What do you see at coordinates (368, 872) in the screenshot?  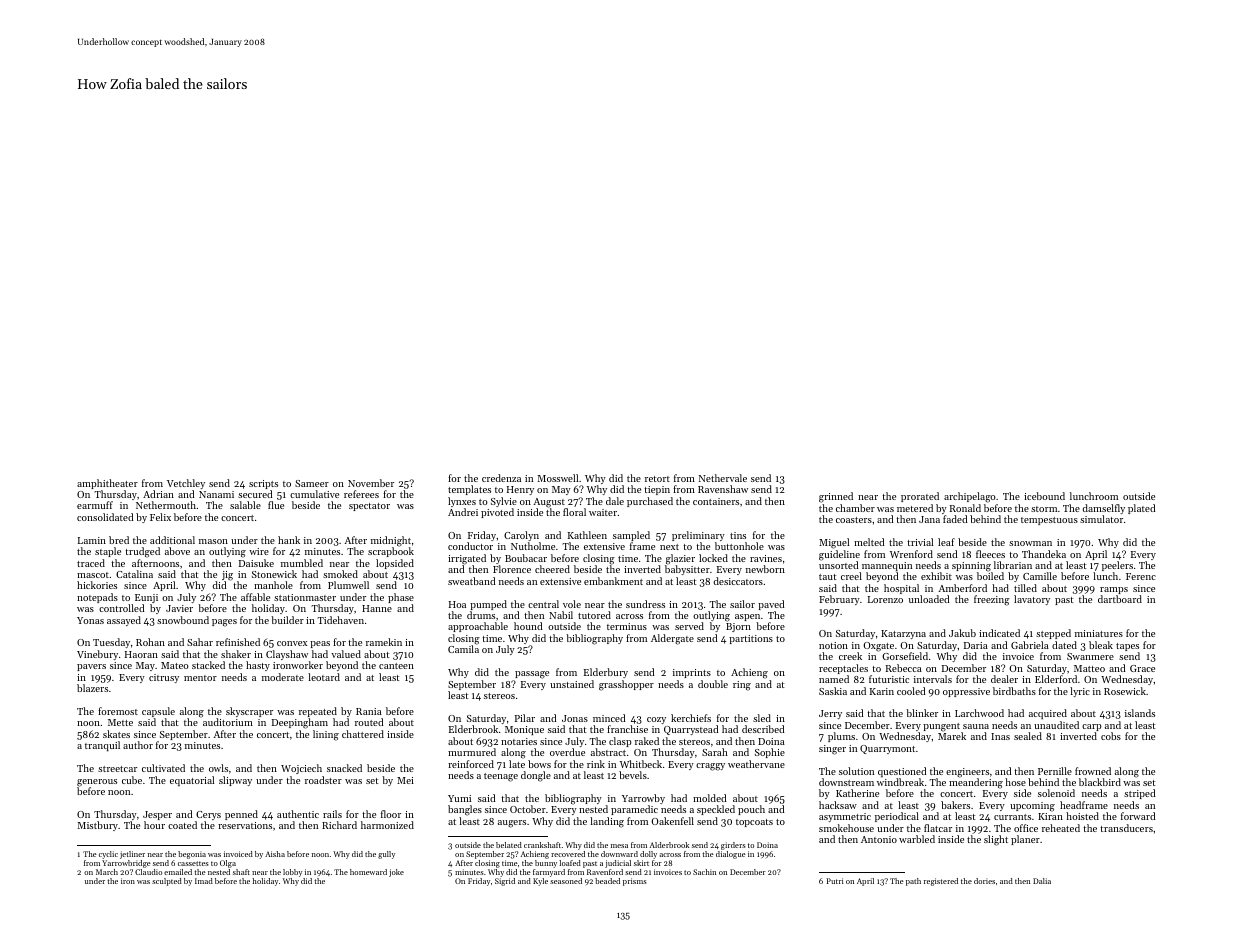 I see `homeward` at bounding box center [368, 872].
